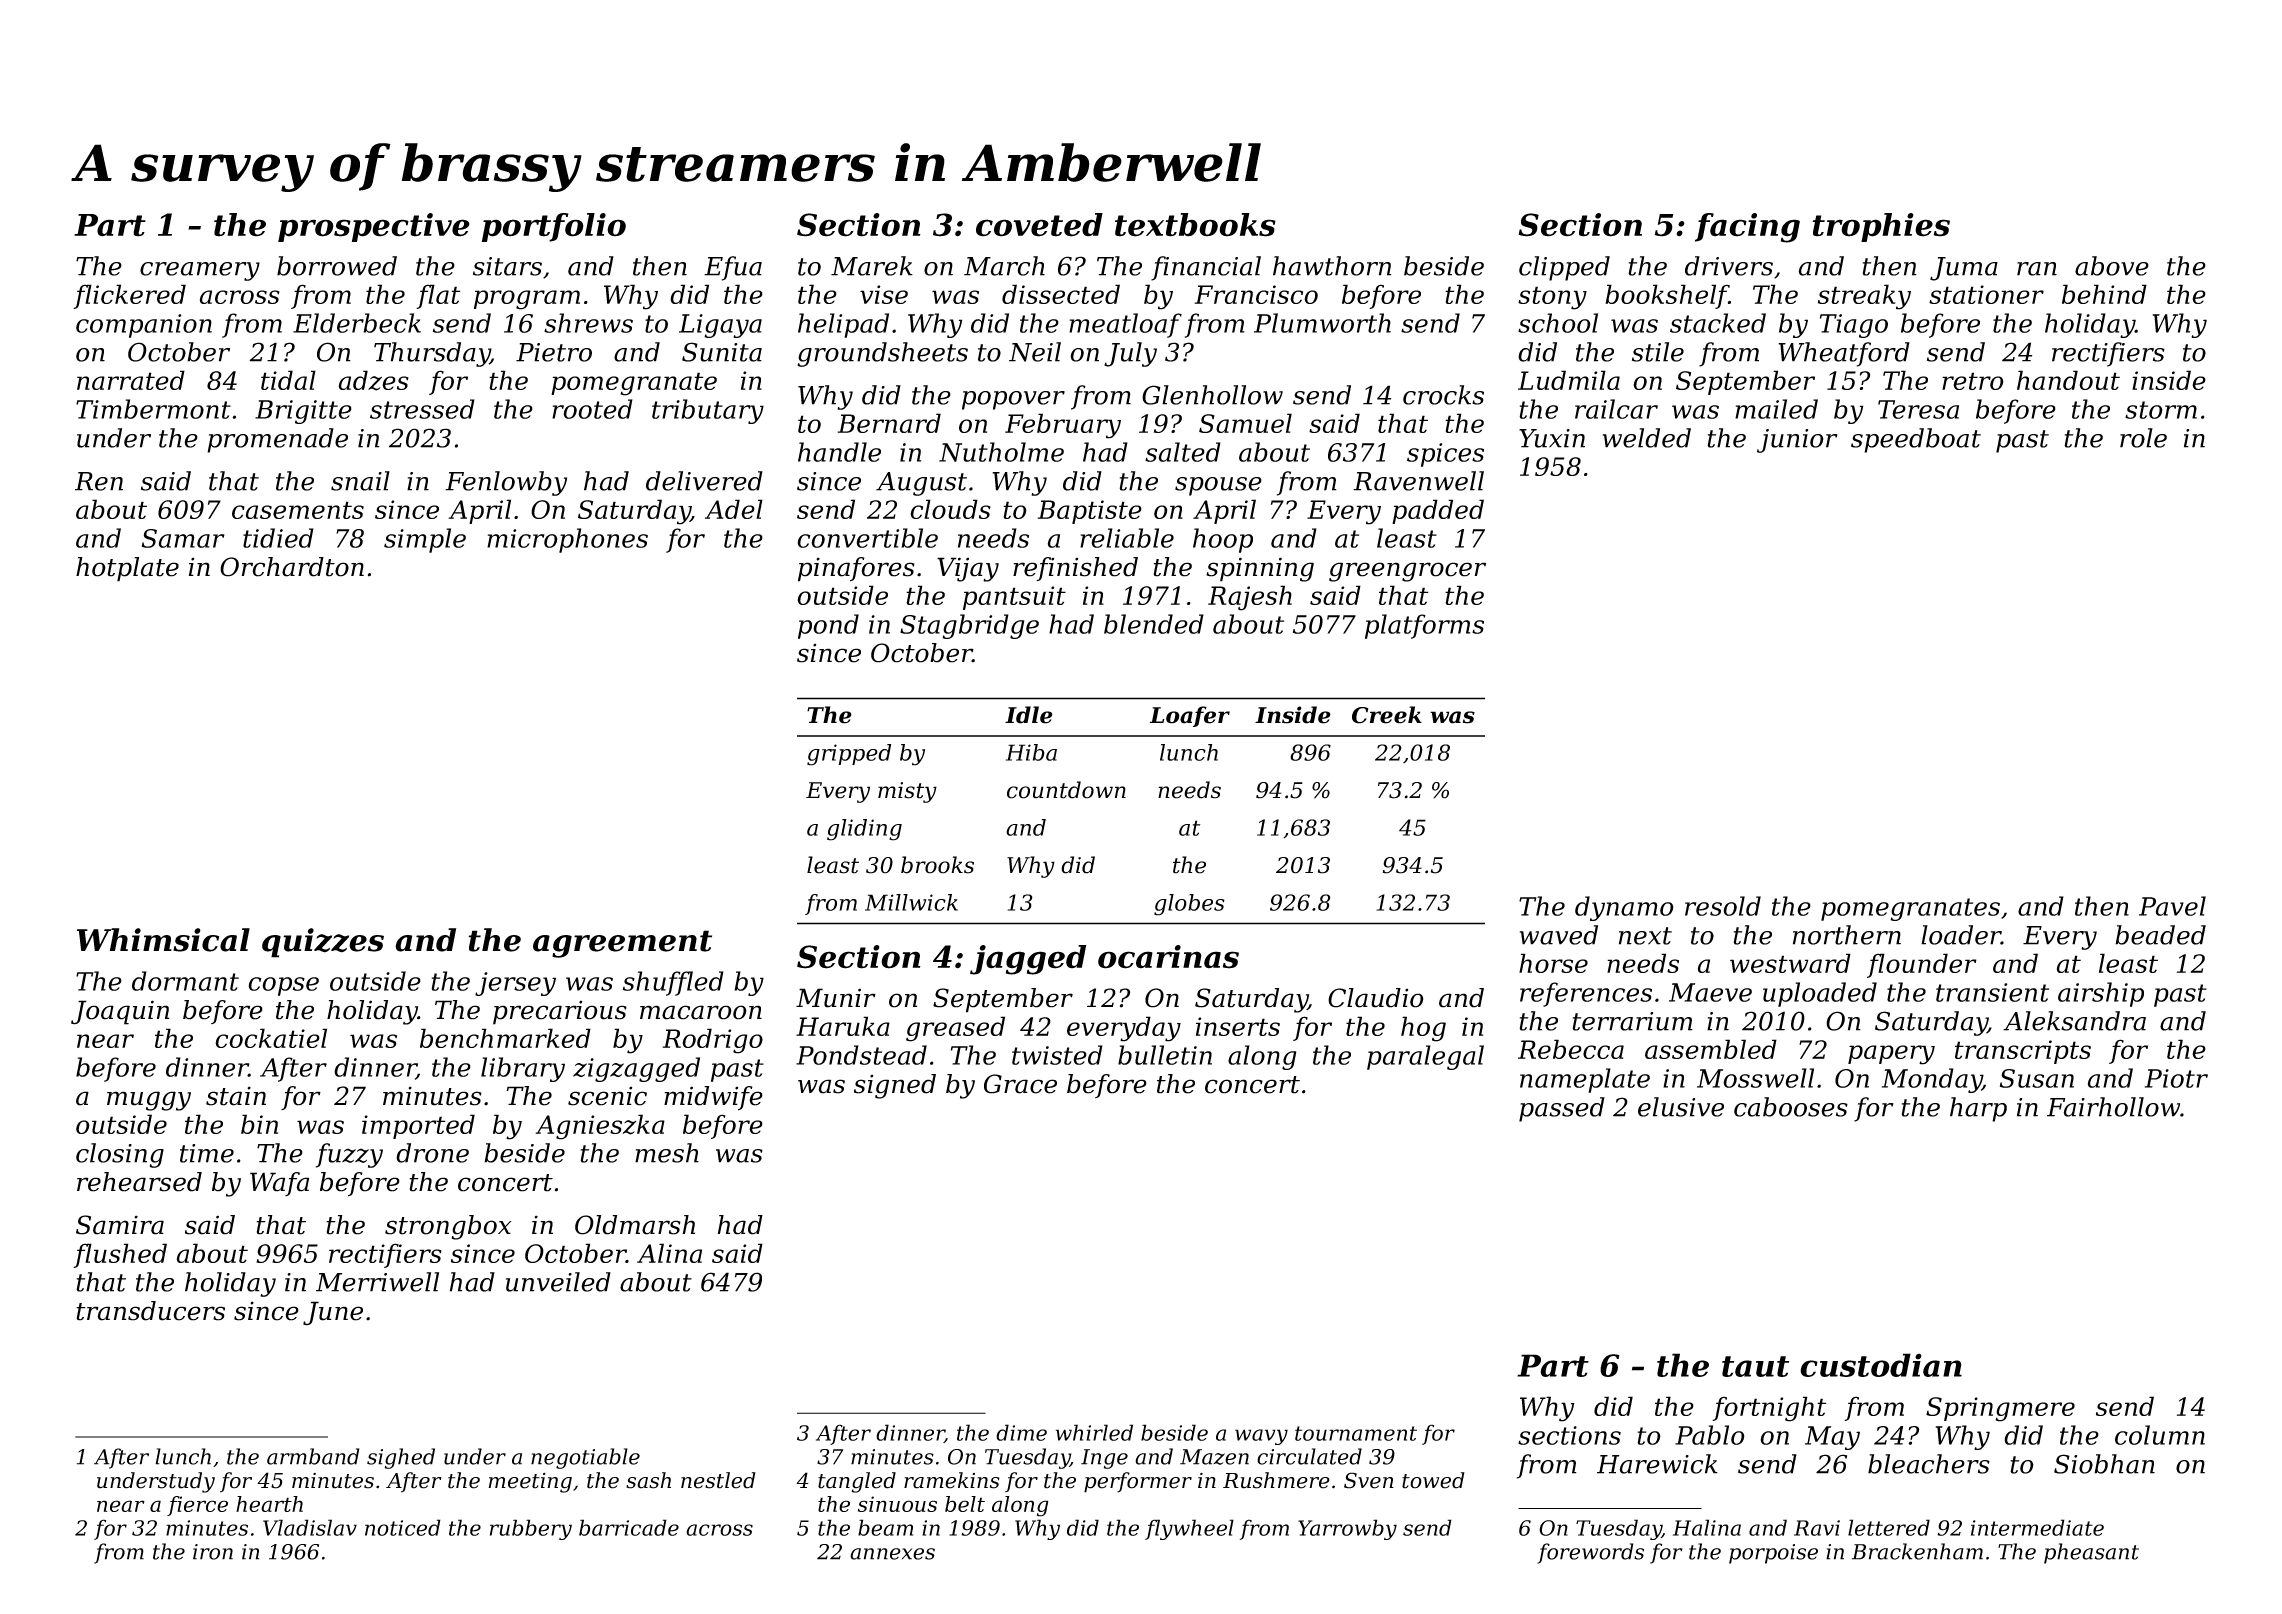 Image resolution: width=2282 pixels, height=1614 pixels. What do you see at coordinates (585, 1458) in the screenshot?
I see `negotiable` at bounding box center [585, 1458].
